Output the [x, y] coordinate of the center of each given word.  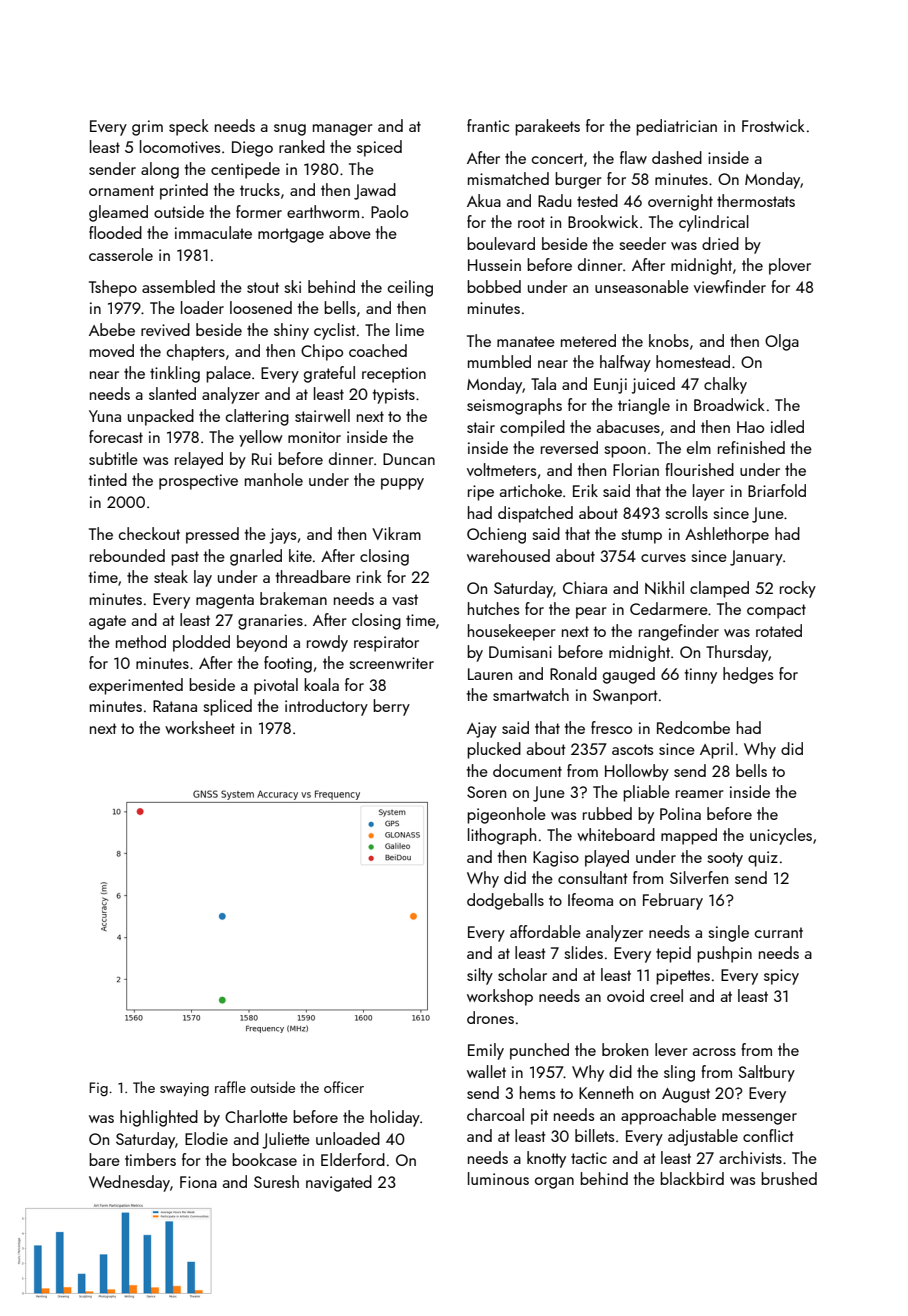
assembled [178, 286]
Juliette [286, 1140]
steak [171, 576]
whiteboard [616, 834]
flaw [633, 157]
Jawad [375, 191]
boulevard [501, 243]
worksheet [200, 727]
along [160, 170]
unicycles [781, 836]
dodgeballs [505, 901]
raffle [230, 1087]
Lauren [490, 674]
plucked [494, 750]
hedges [748, 675]
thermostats [756, 200]
